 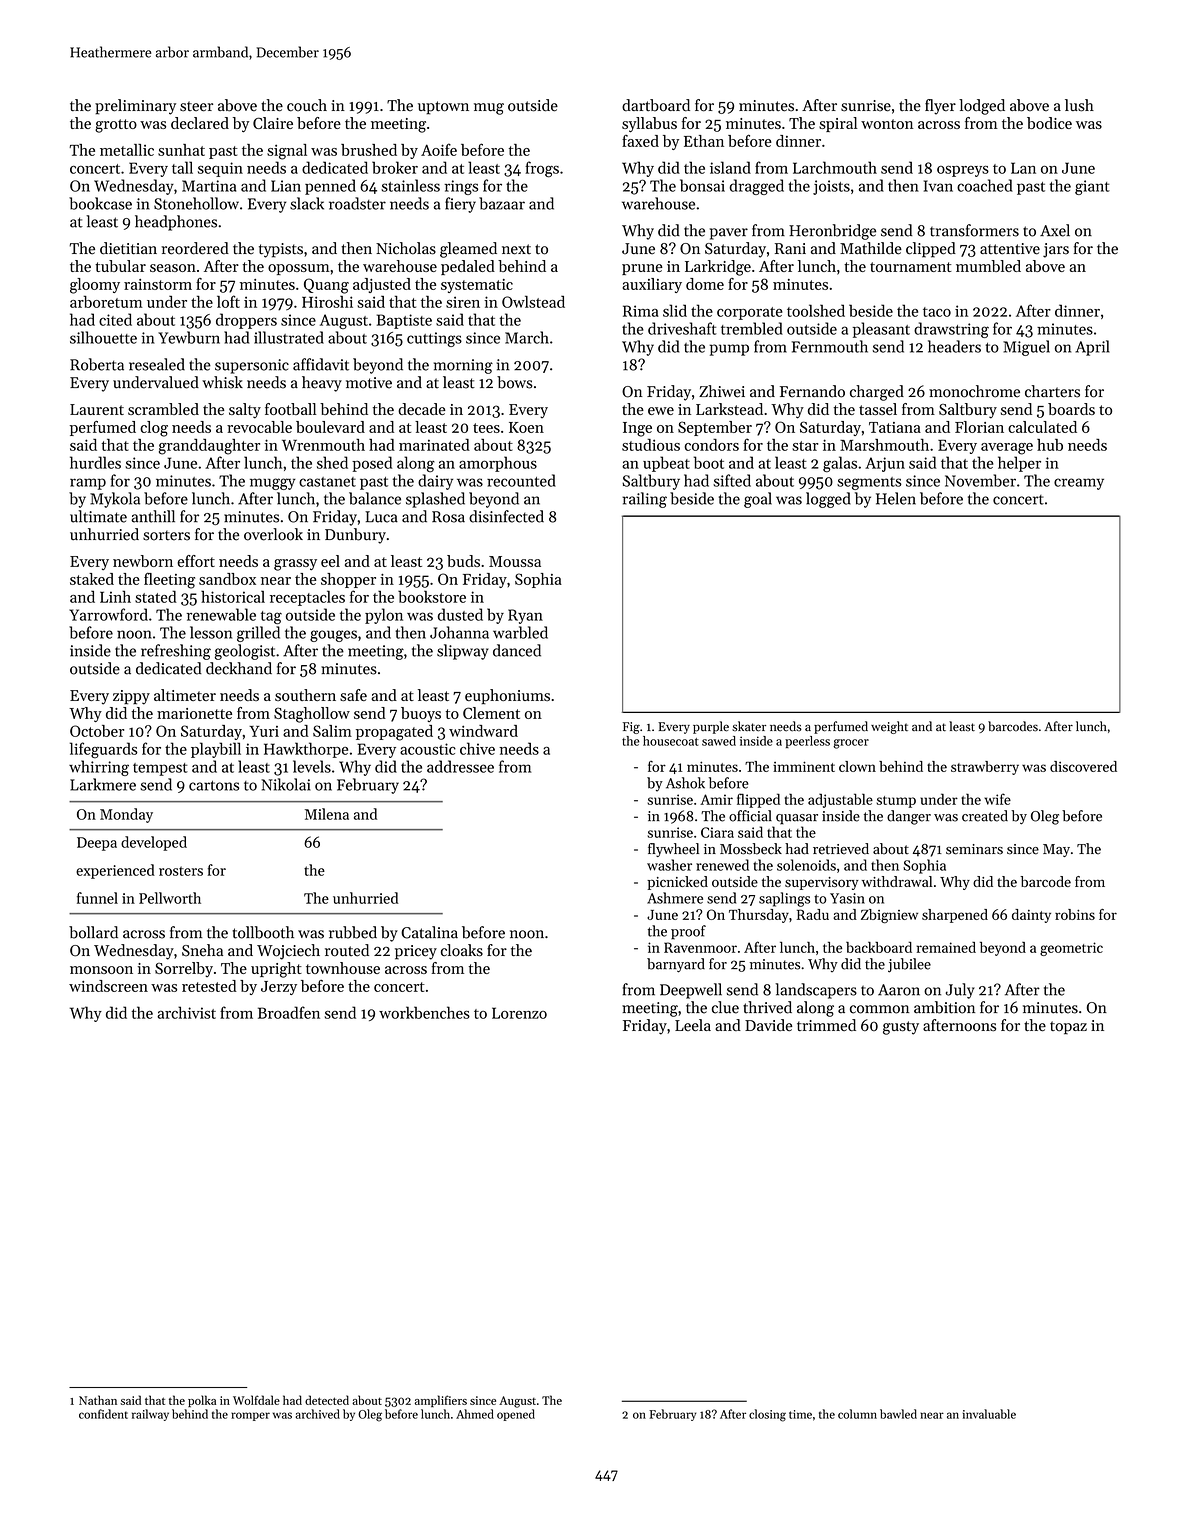 I want to click on weight, so click(x=889, y=727).
